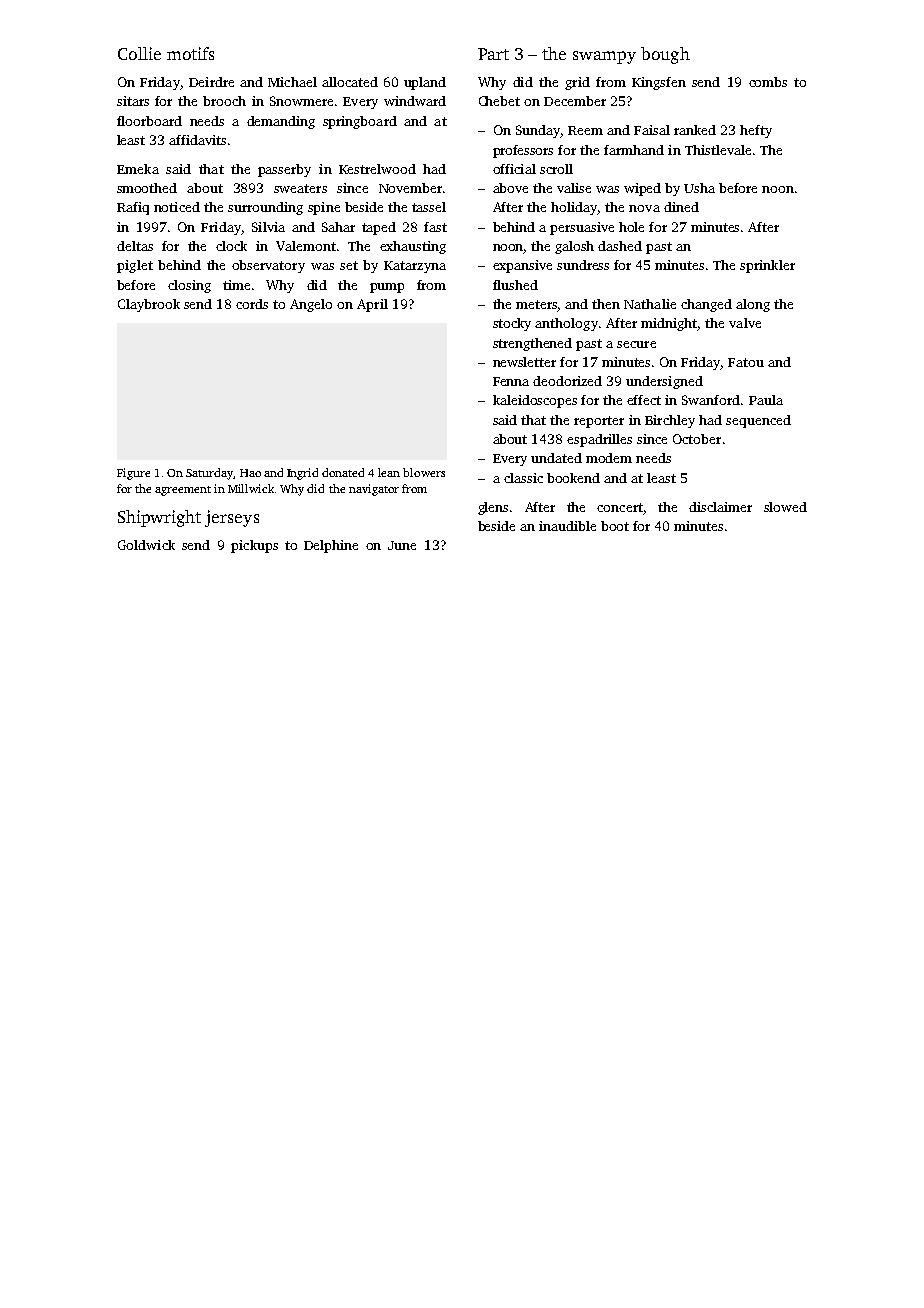 The height and width of the image is (1308, 924). I want to click on pickups, so click(254, 546).
